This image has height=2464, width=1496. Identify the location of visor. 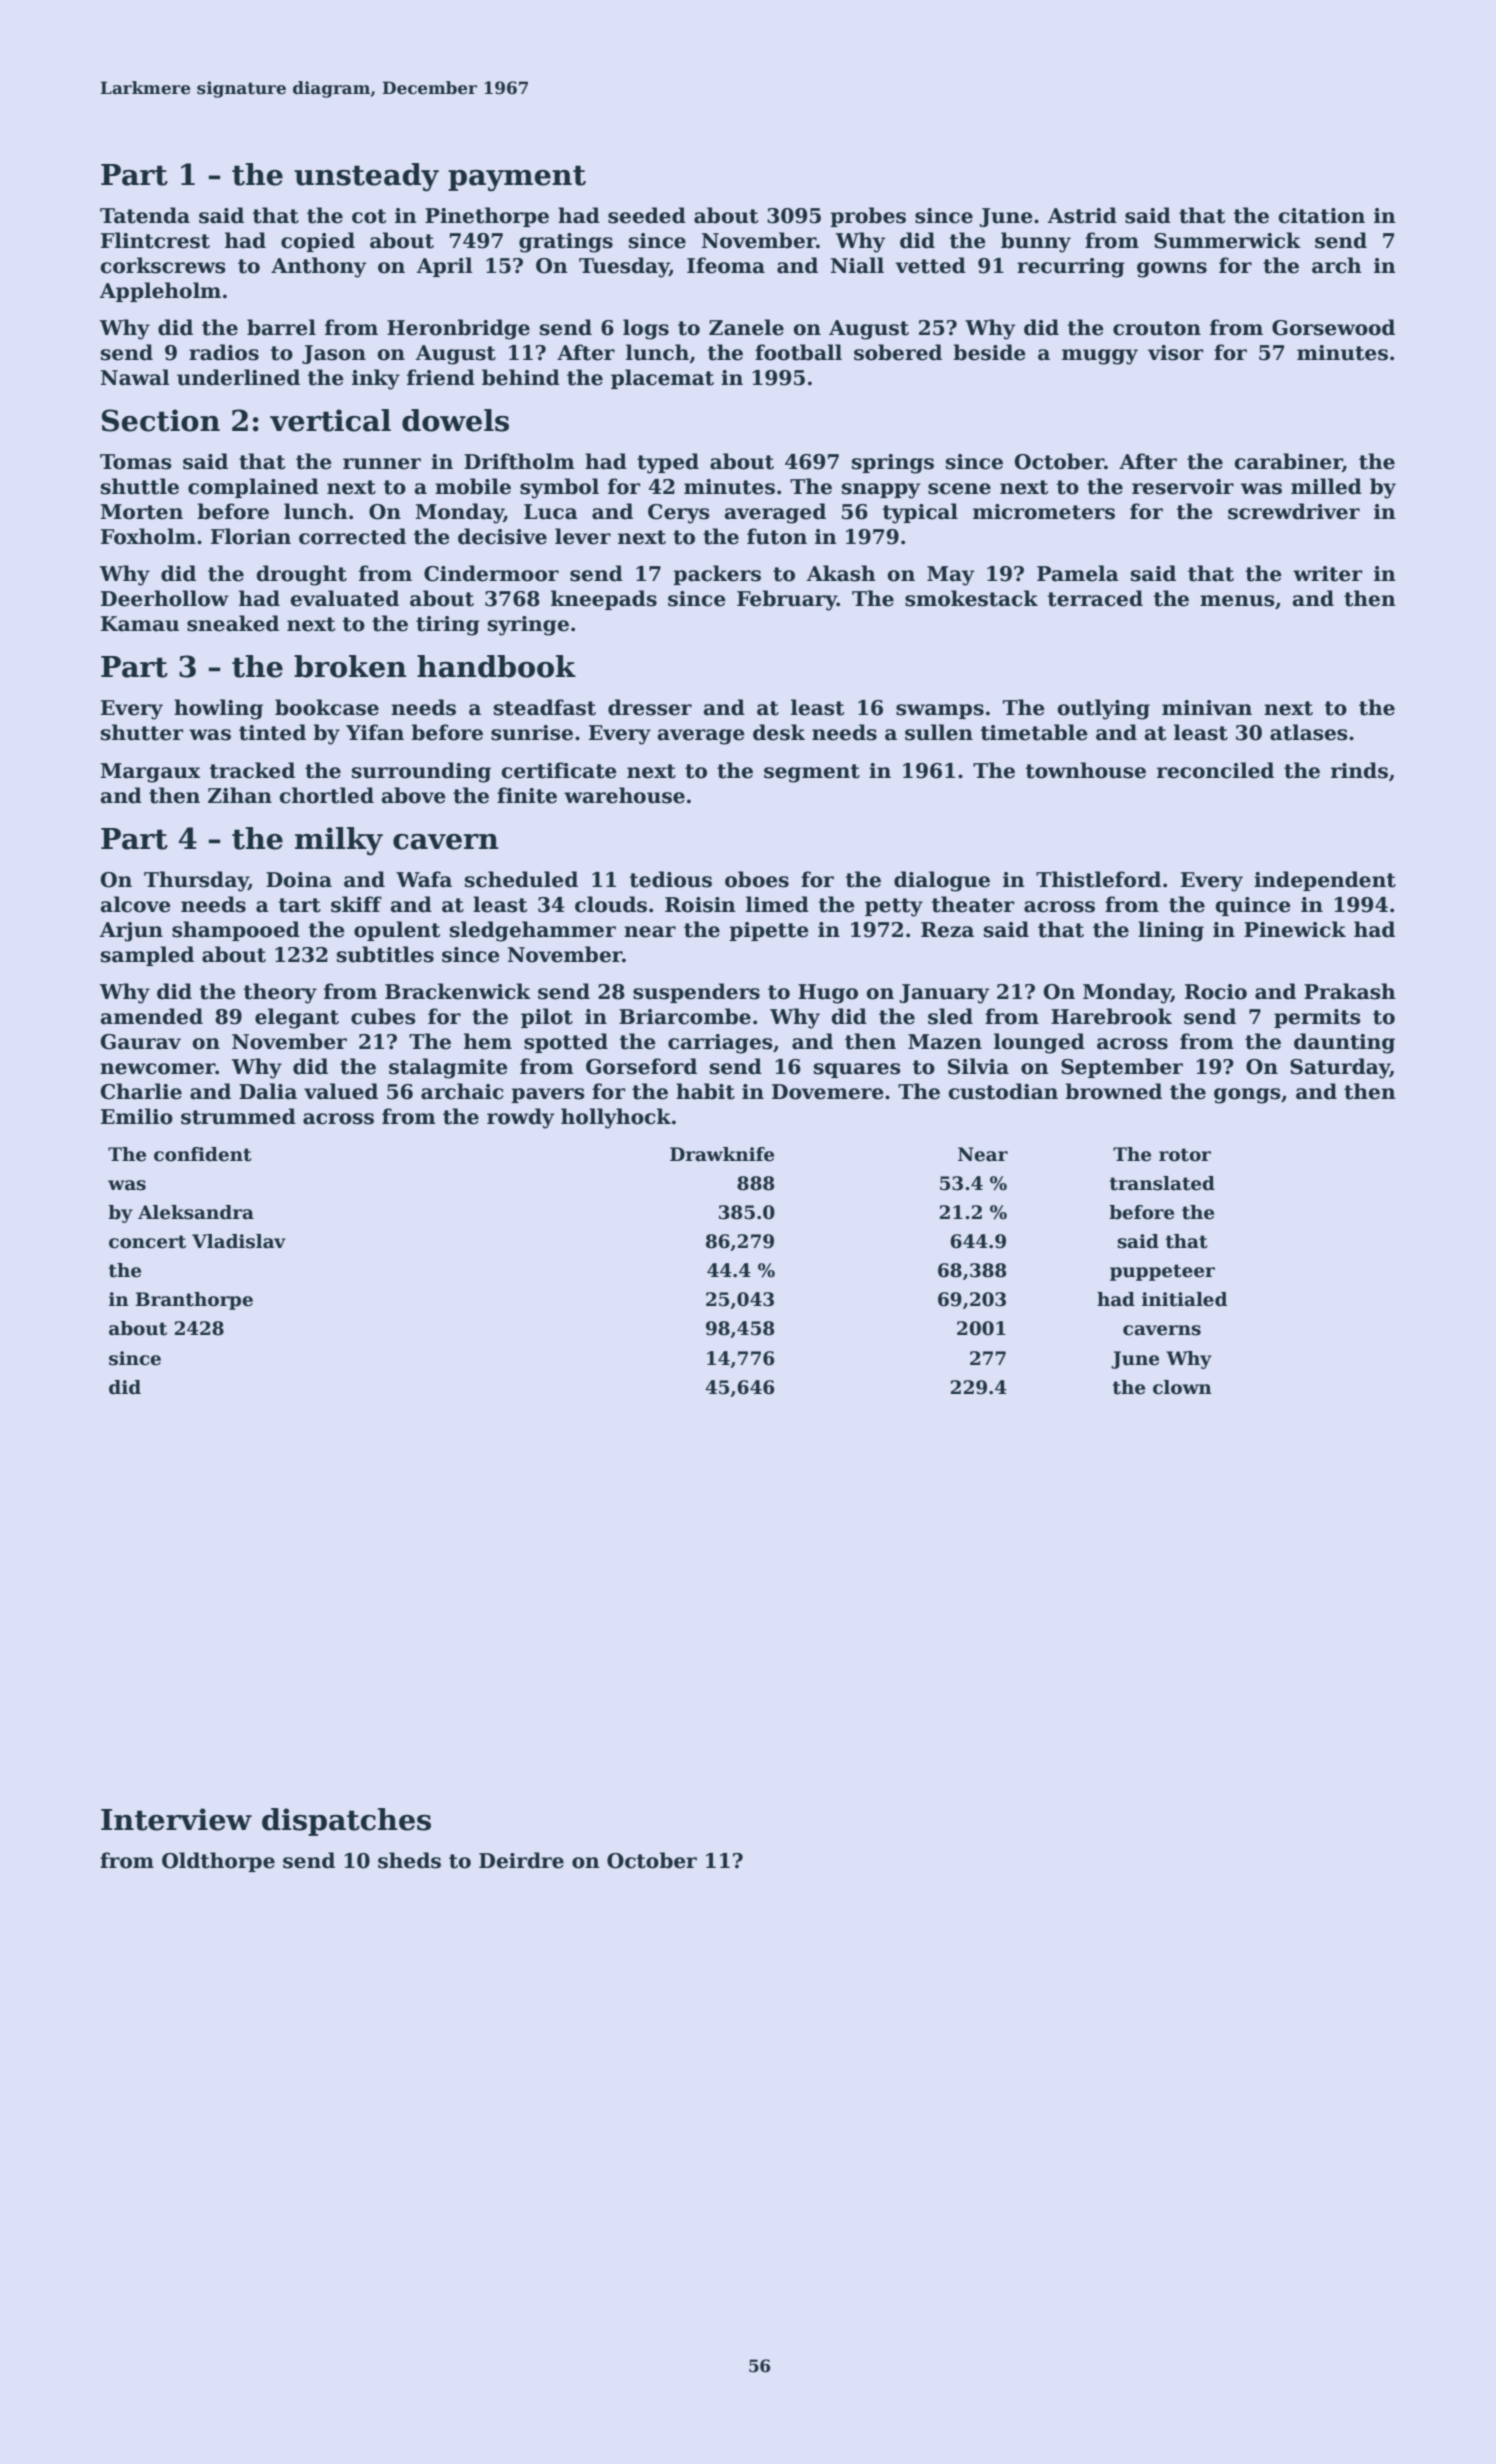
(1176, 353).
